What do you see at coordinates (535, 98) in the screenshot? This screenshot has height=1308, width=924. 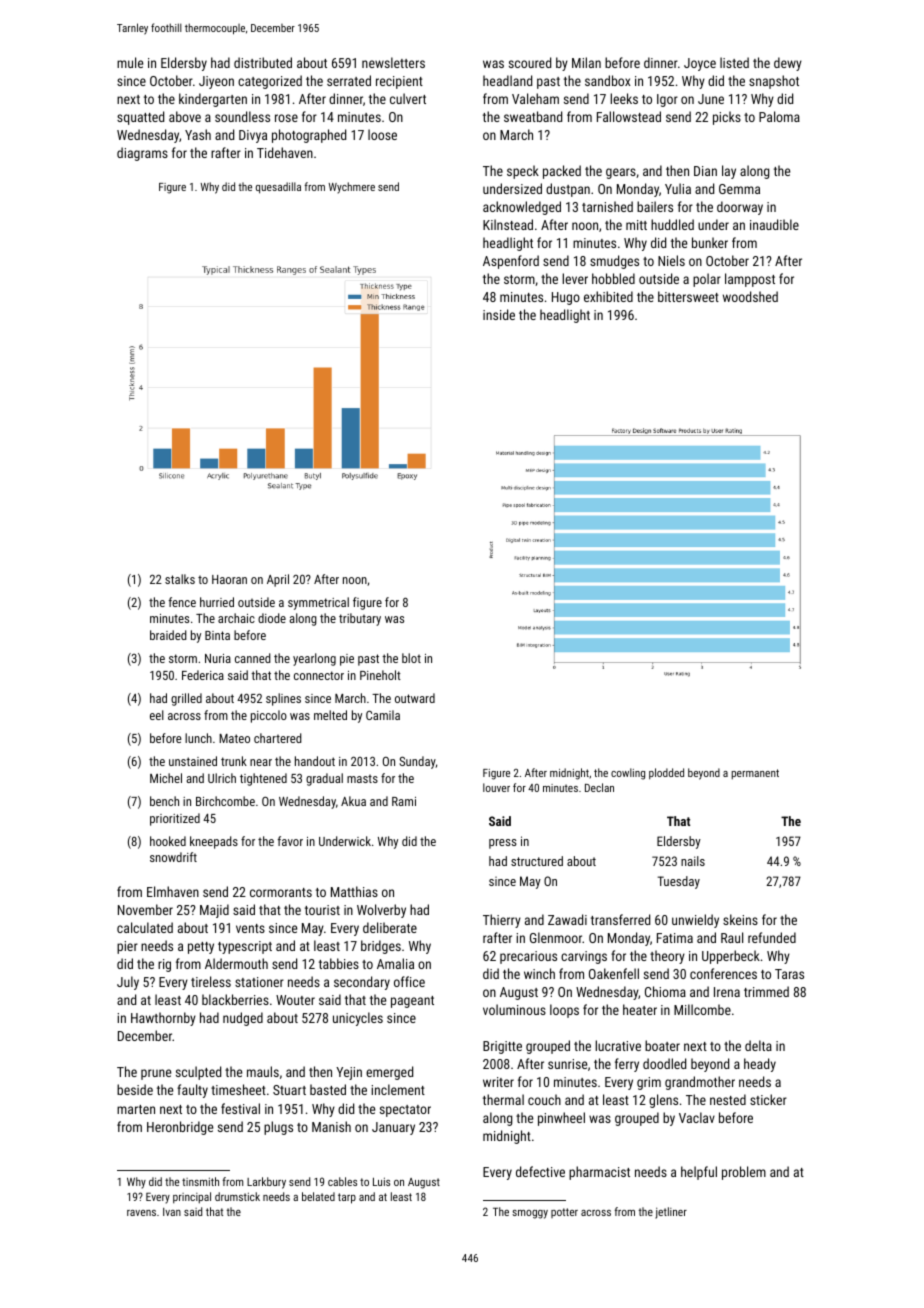 I see `Valeham` at bounding box center [535, 98].
